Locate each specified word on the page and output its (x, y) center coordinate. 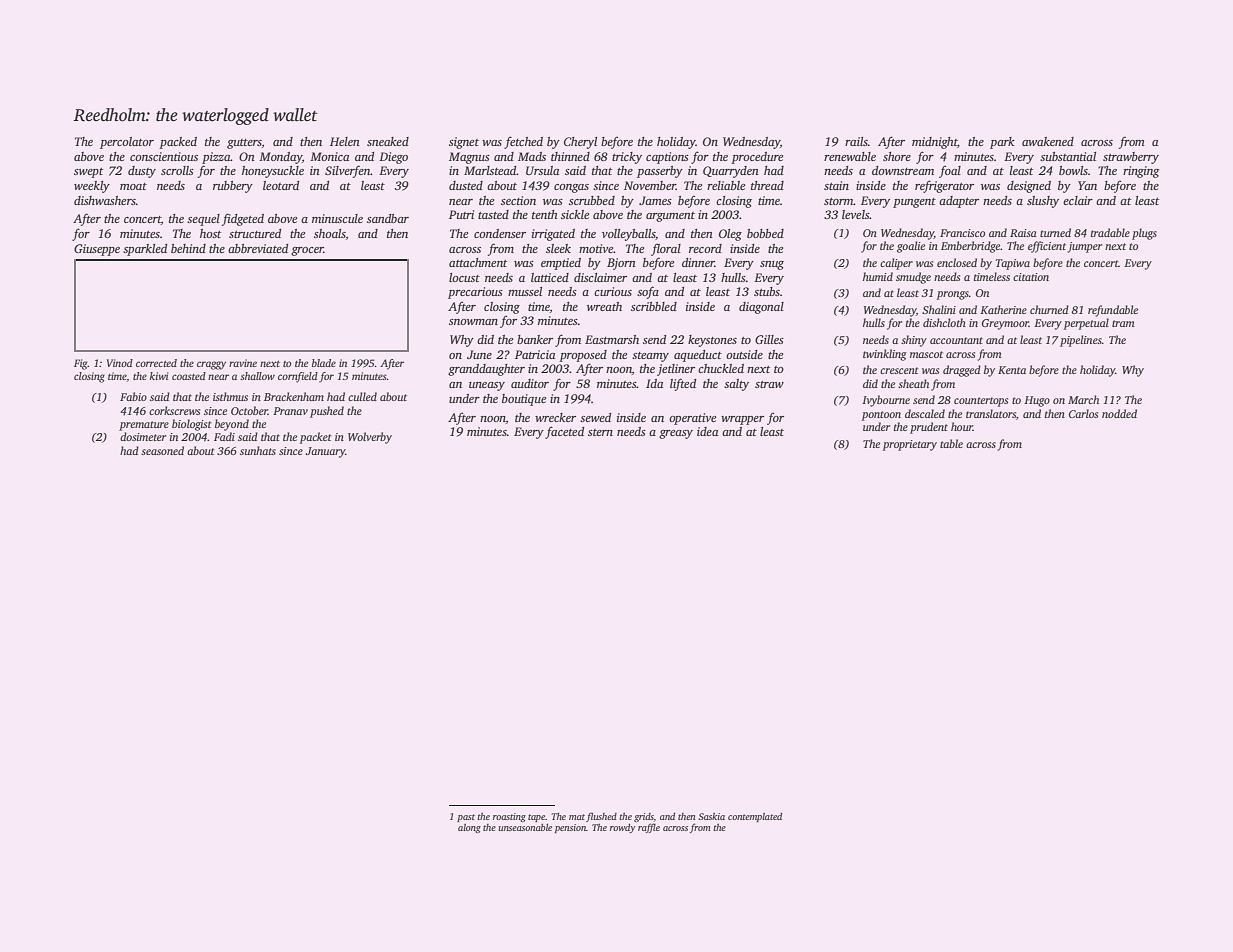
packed (178, 143)
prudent (929, 428)
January (325, 452)
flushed (601, 817)
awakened (1048, 141)
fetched (523, 142)
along (469, 828)
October (249, 410)
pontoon (881, 416)
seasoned (162, 450)
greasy (676, 434)
